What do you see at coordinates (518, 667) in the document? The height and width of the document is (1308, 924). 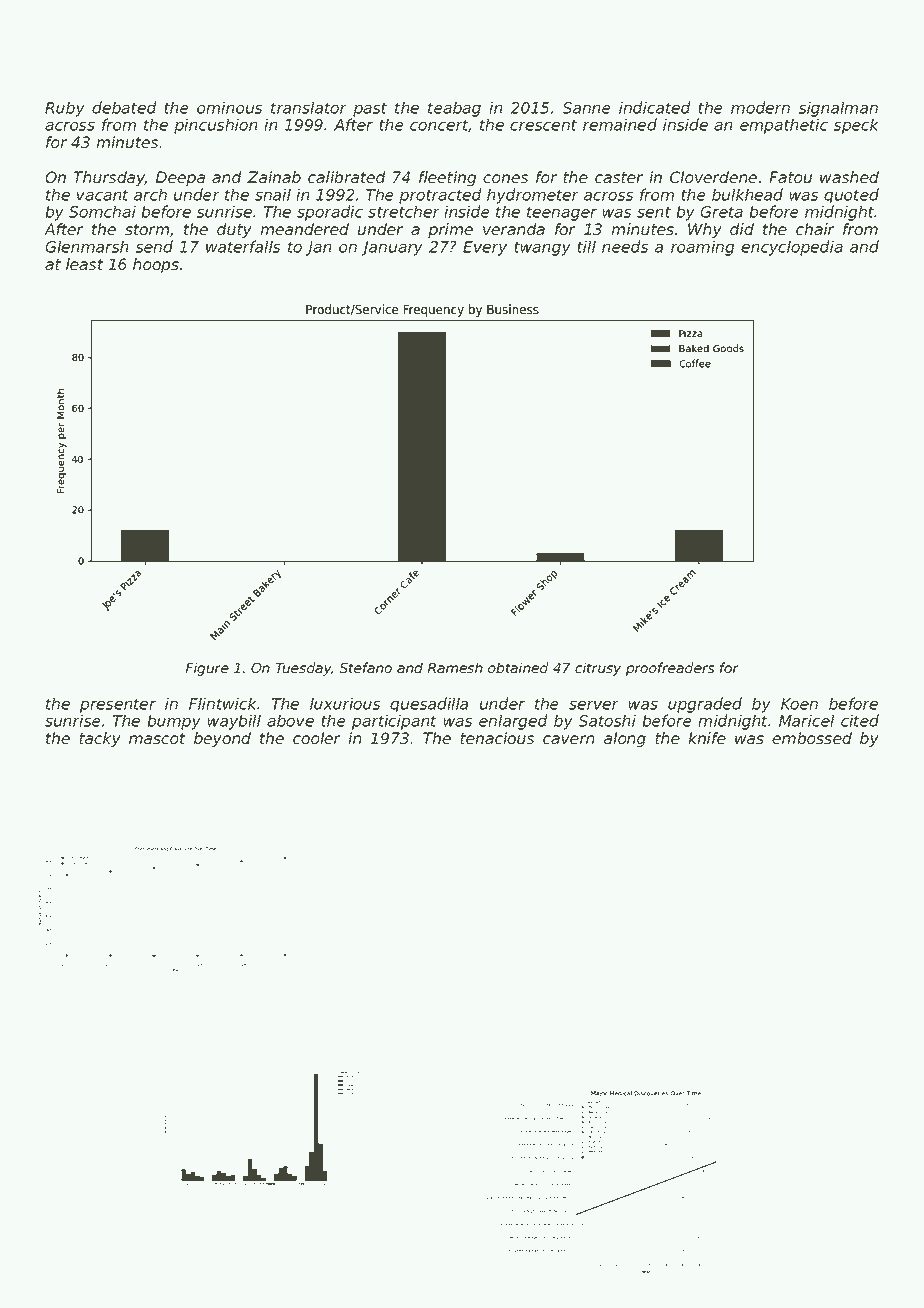 I see `obtained` at bounding box center [518, 667].
